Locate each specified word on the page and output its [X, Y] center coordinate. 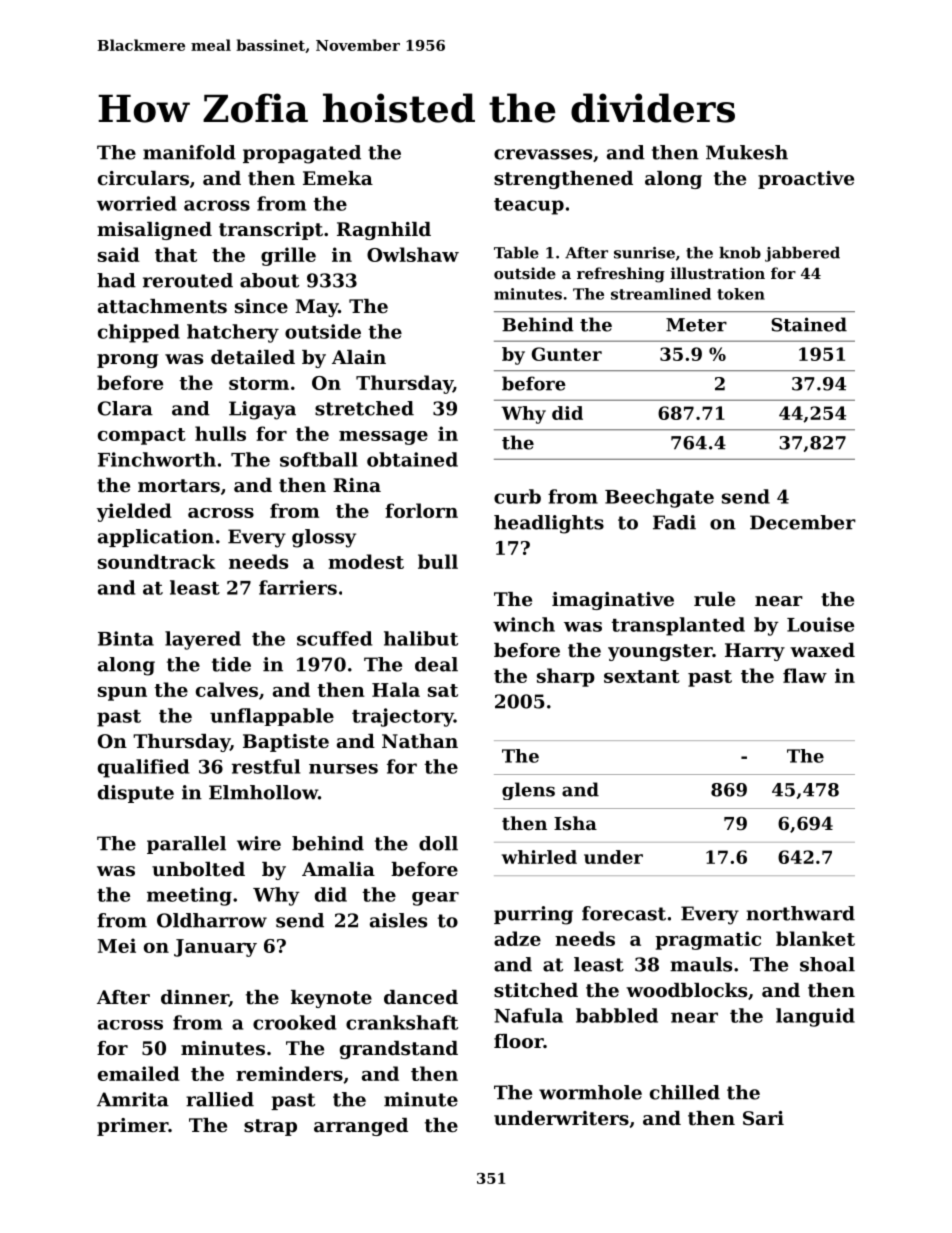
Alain [359, 357]
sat [443, 690]
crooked [294, 1022]
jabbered [802, 254]
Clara [125, 408]
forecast [624, 913]
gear [435, 899]
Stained [809, 324]
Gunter [567, 354]
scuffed [334, 638]
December [803, 522]
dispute [136, 794]
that [176, 254]
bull [438, 561]
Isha [575, 823]
